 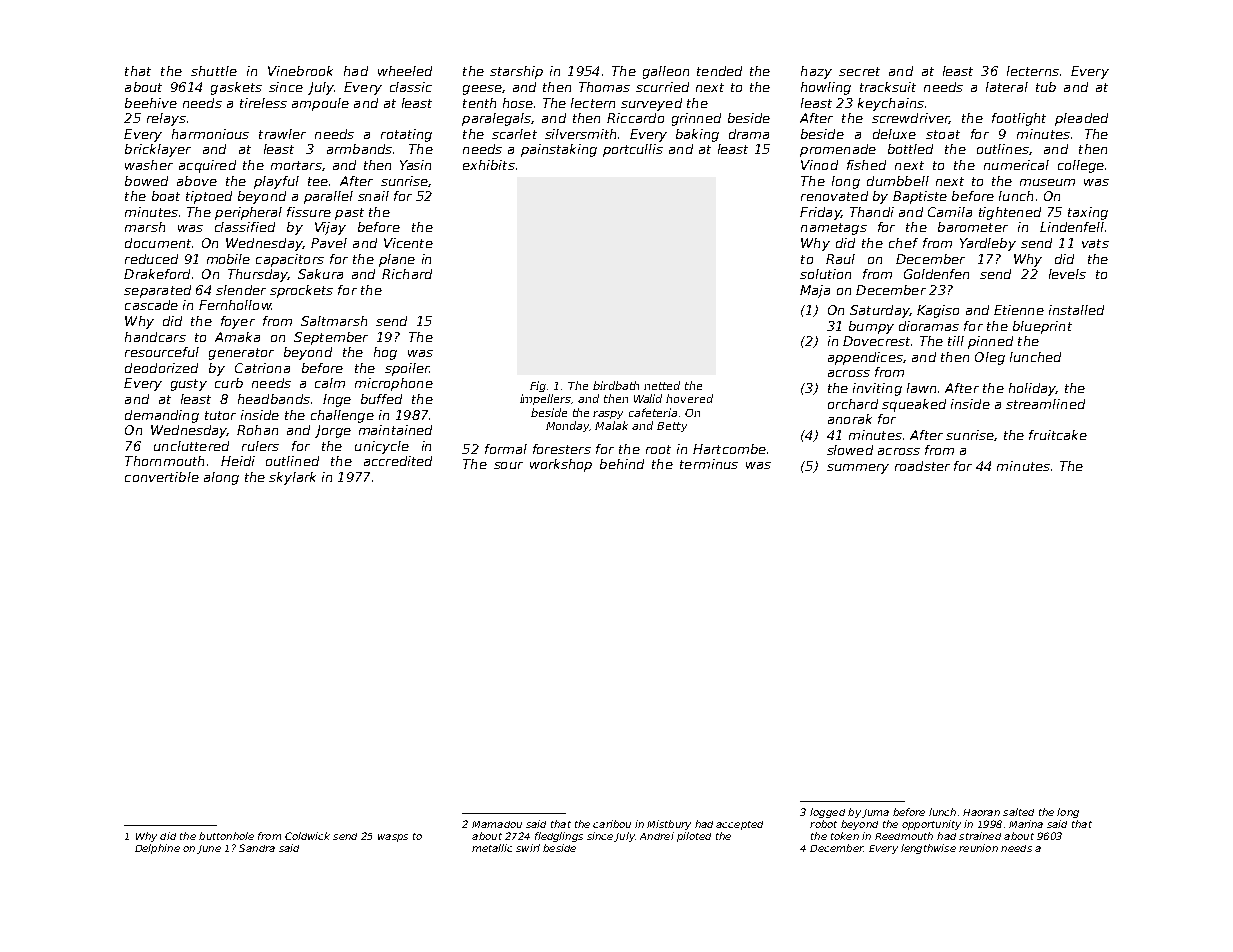 What do you see at coordinates (978, 848) in the screenshot?
I see `reunion` at bounding box center [978, 848].
